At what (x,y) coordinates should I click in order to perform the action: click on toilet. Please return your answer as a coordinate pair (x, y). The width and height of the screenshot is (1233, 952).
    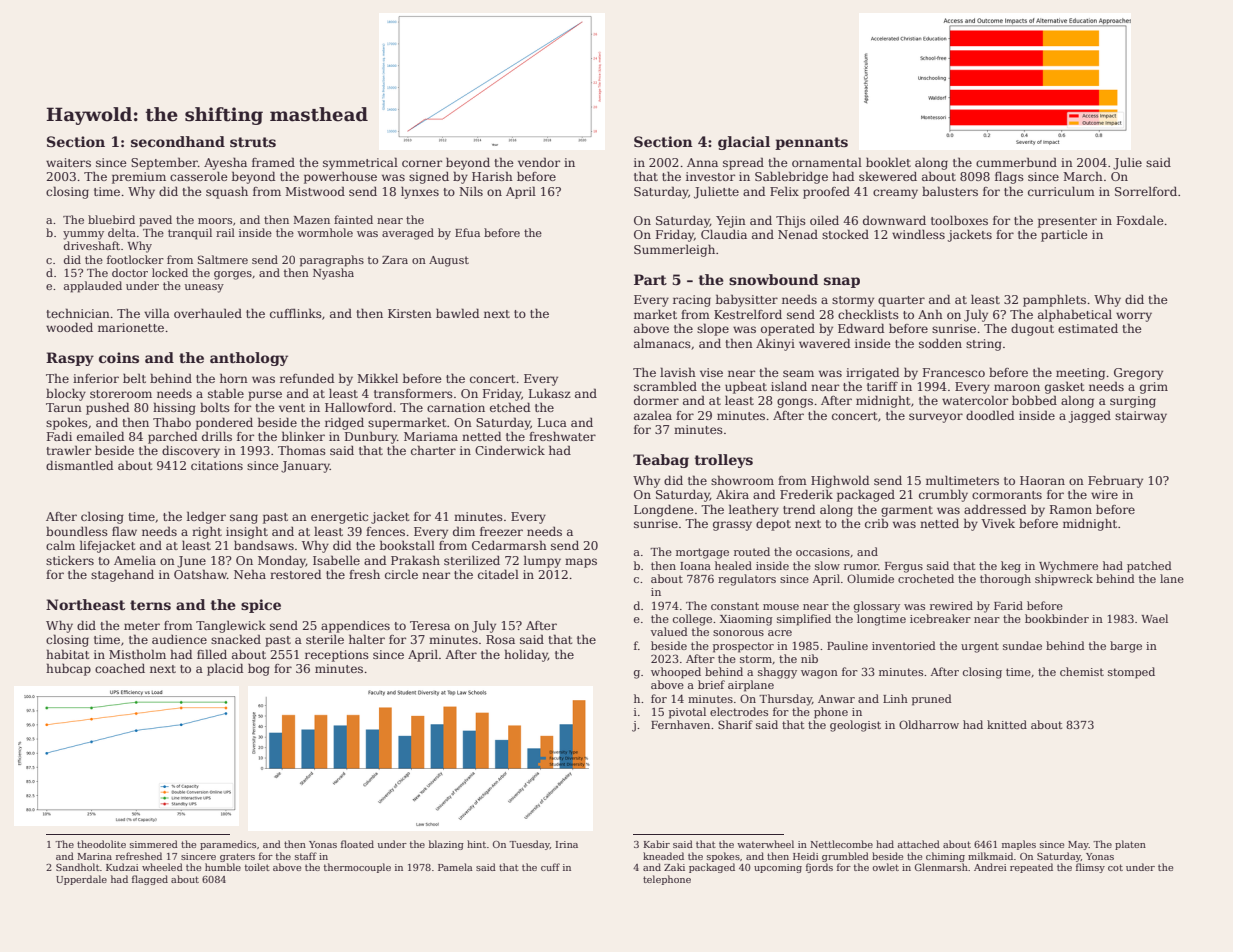
    Looking at the image, I should click on (257, 867).
